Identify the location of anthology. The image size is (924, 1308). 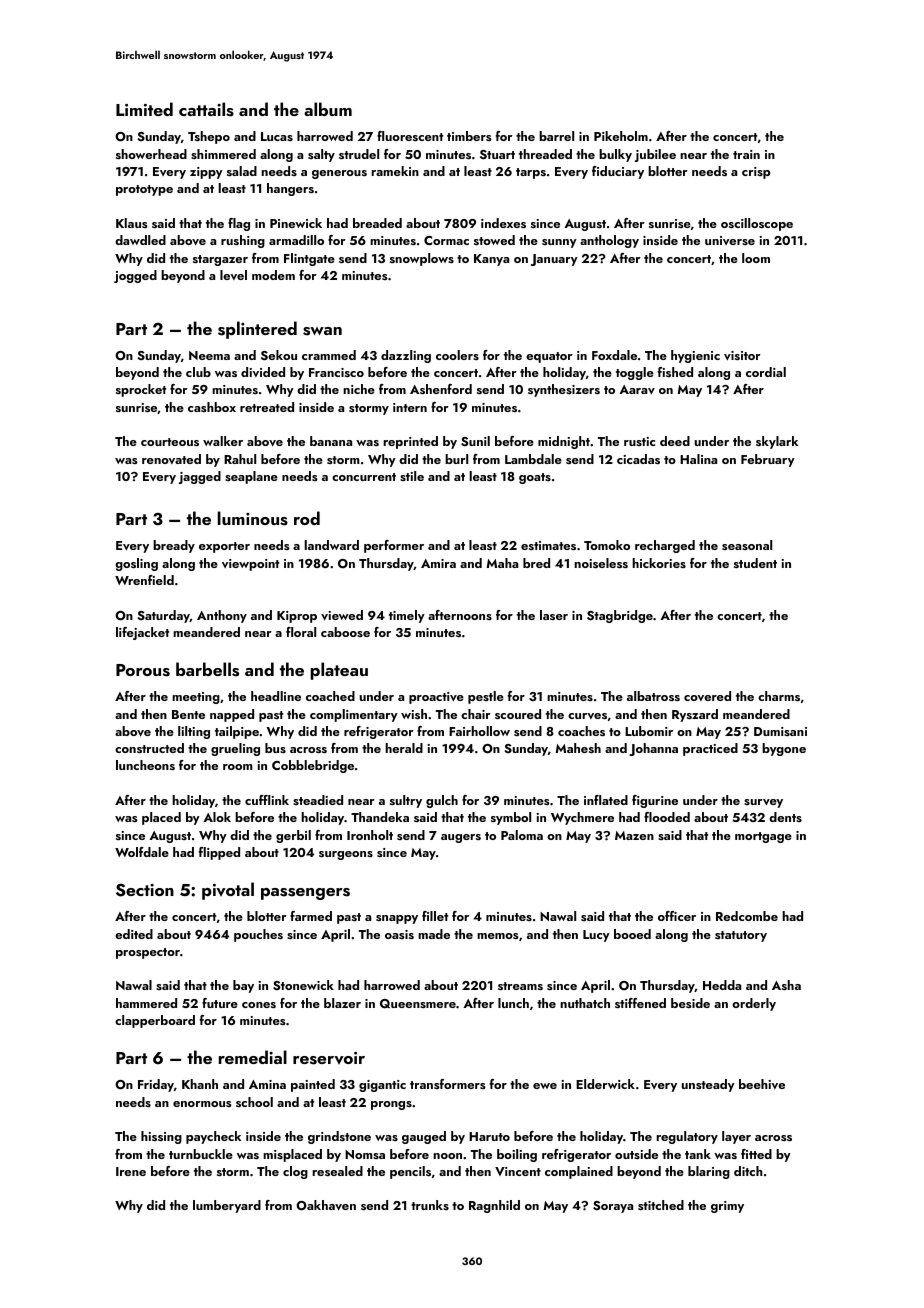
(609, 241).
